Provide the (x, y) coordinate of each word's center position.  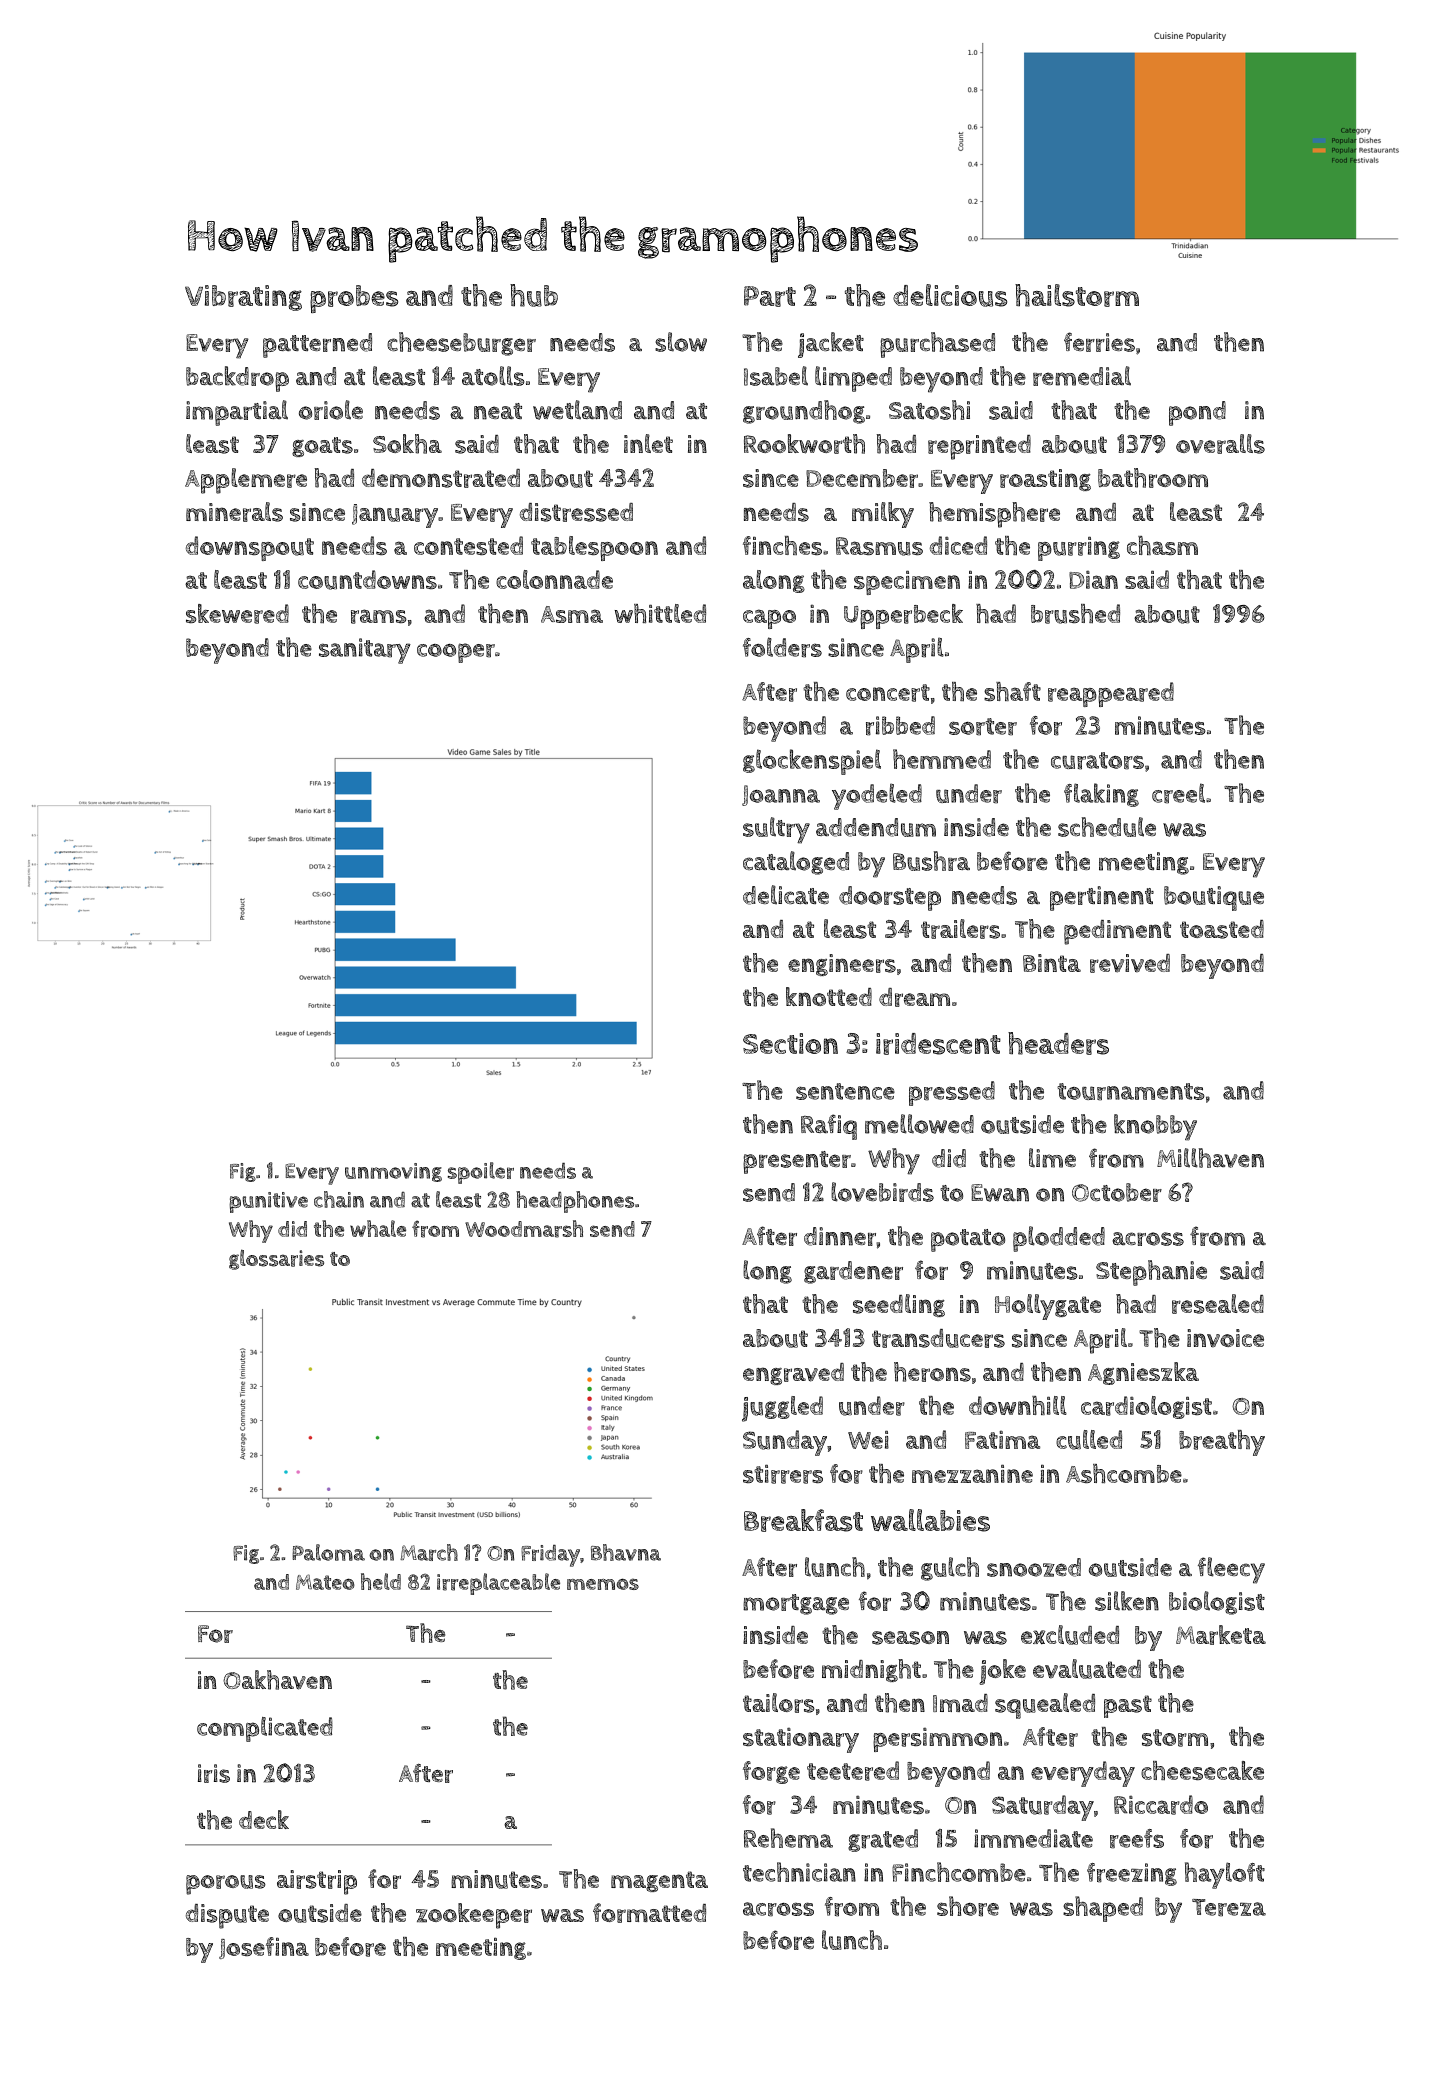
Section (790, 1043)
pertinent (1102, 898)
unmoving (393, 1172)
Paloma (328, 1552)
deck (264, 1819)
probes (354, 299)
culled (1089, 1440)
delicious (950, 295)
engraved (793, 1374)
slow (681, 342)
